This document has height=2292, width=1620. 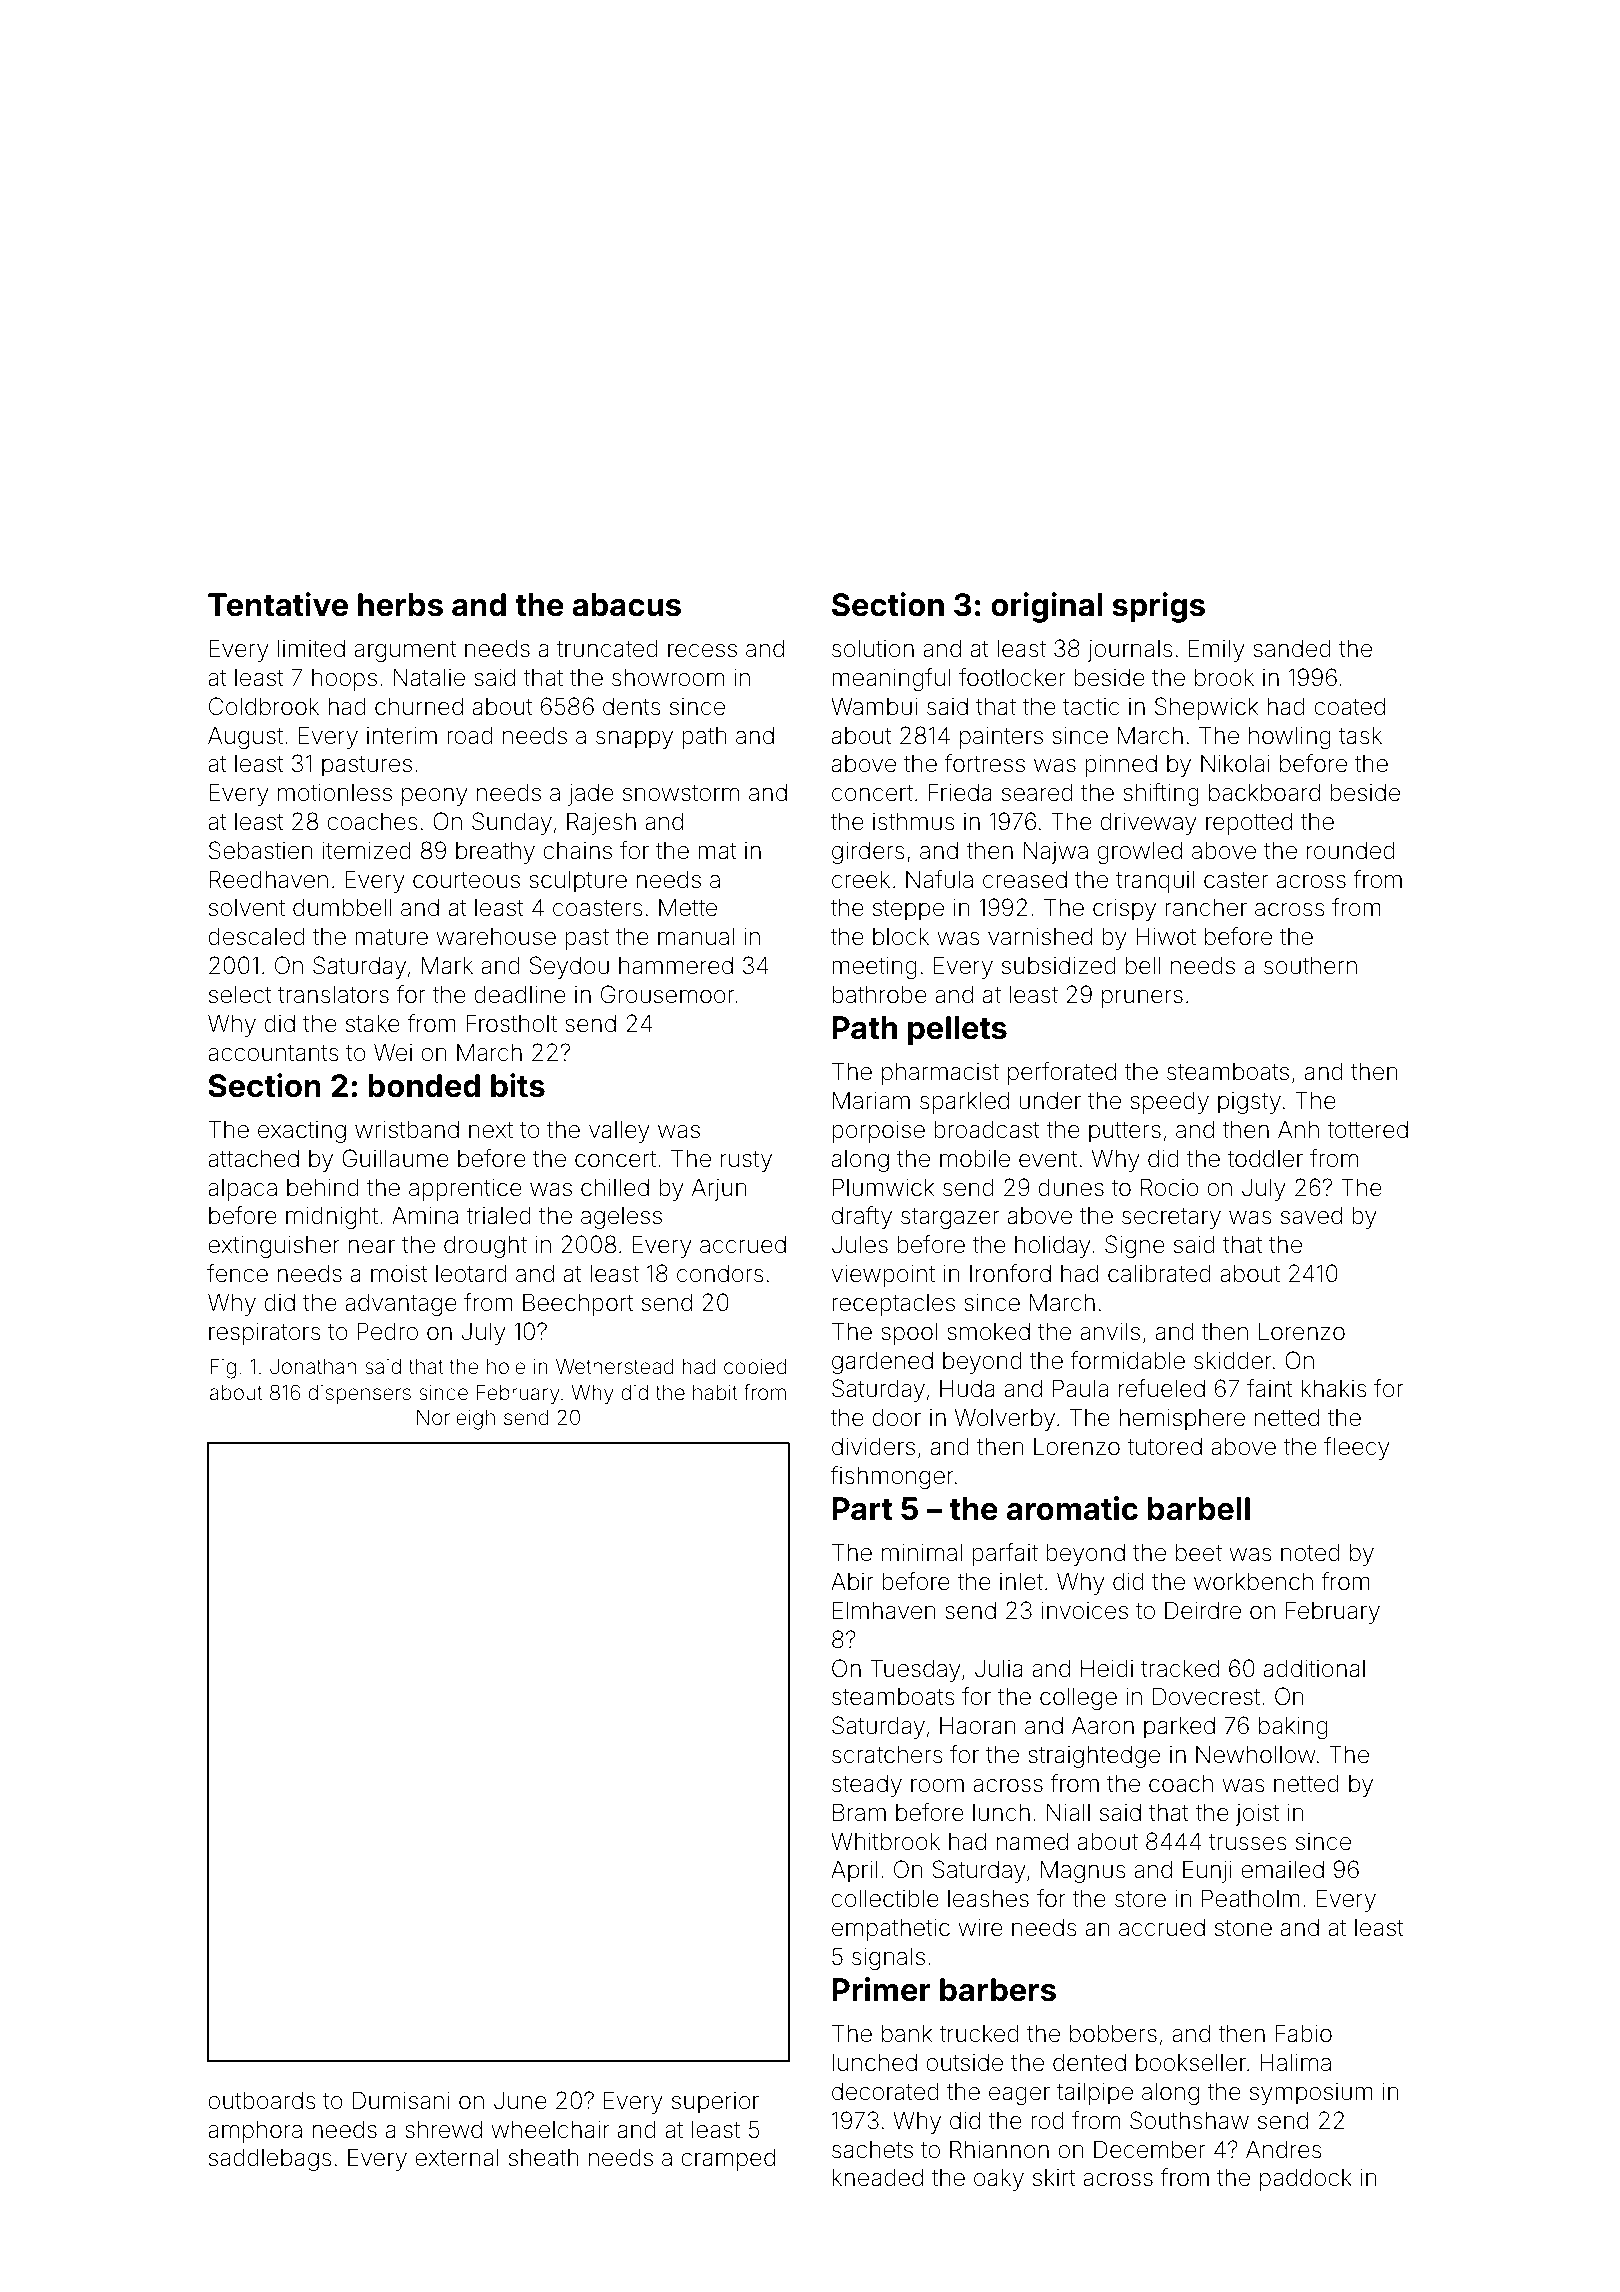 What do you see at coordinates (1357, 1448) in the document?
I see `fleecy` at bounding box center [1357, 1448].
